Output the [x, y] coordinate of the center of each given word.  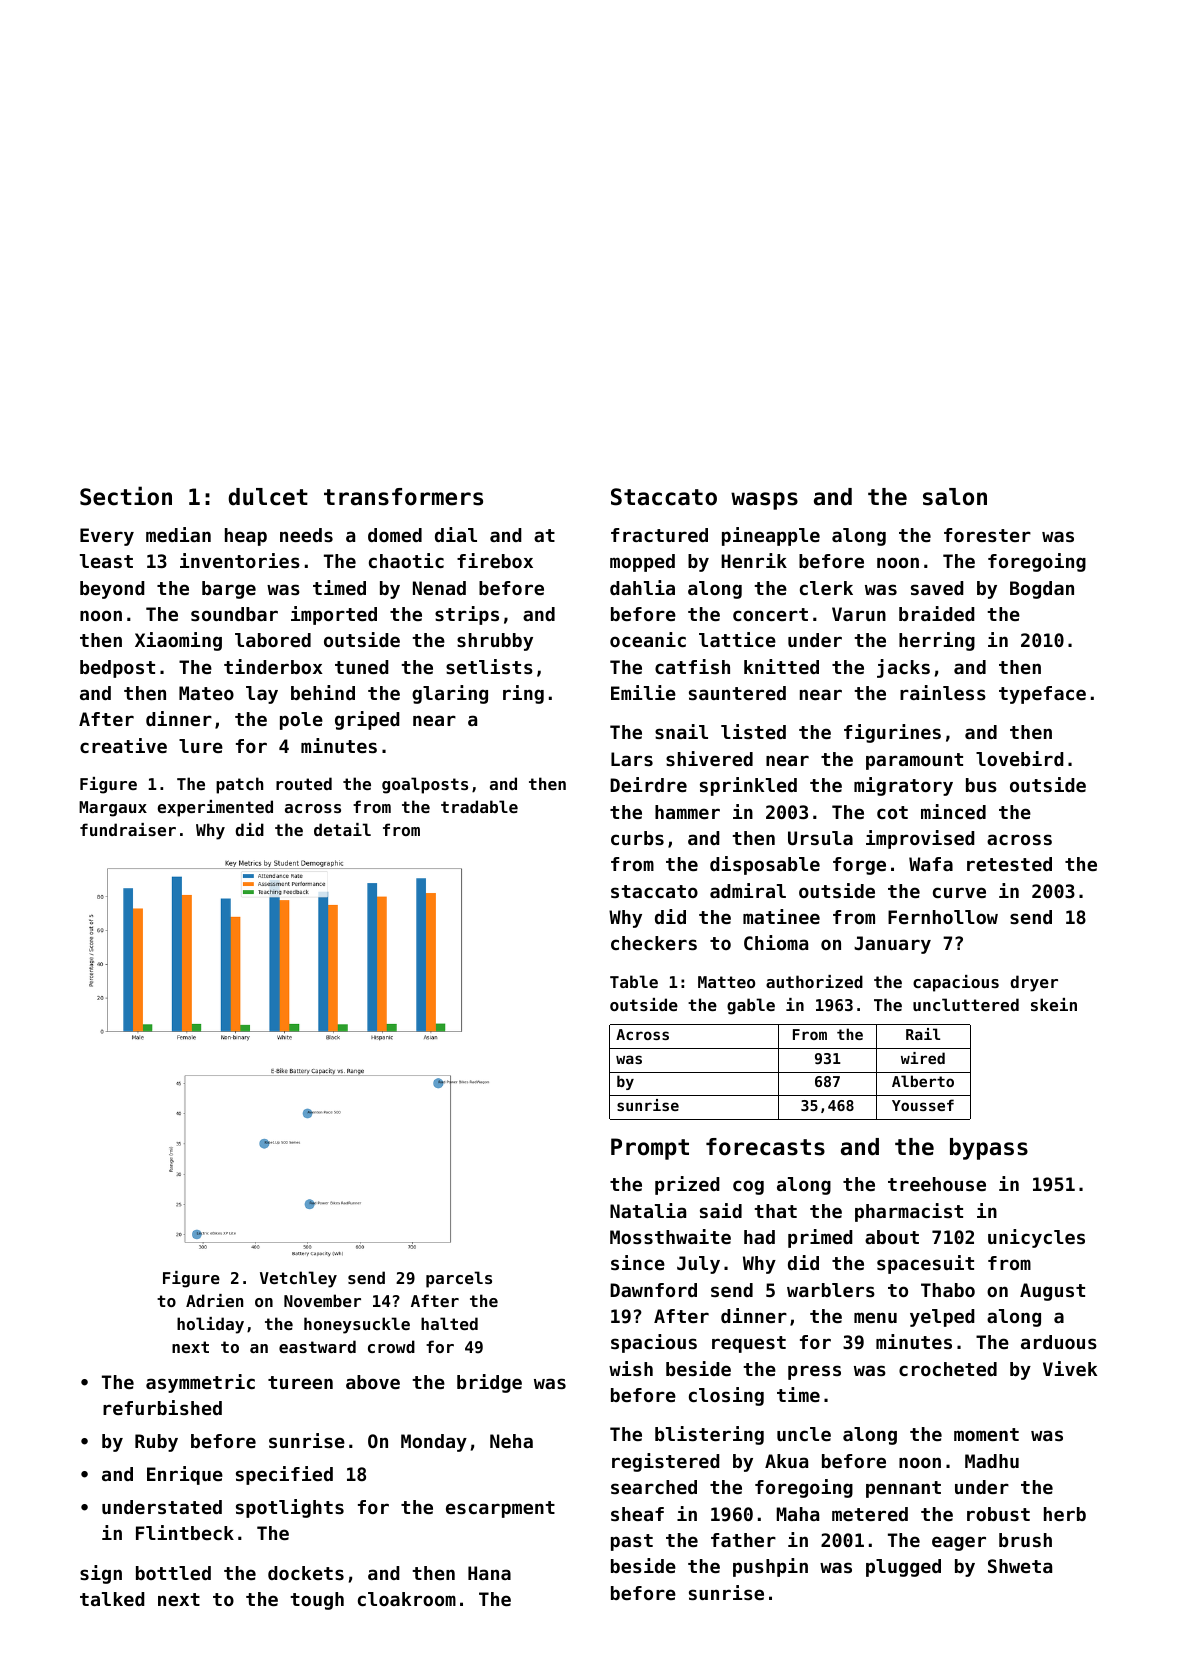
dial [456, 534]
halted [449, 1323]
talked [112, 1599]
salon [955, 497]
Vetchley [298, 1279]
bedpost [117, 669]
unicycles [1036, 1238]
